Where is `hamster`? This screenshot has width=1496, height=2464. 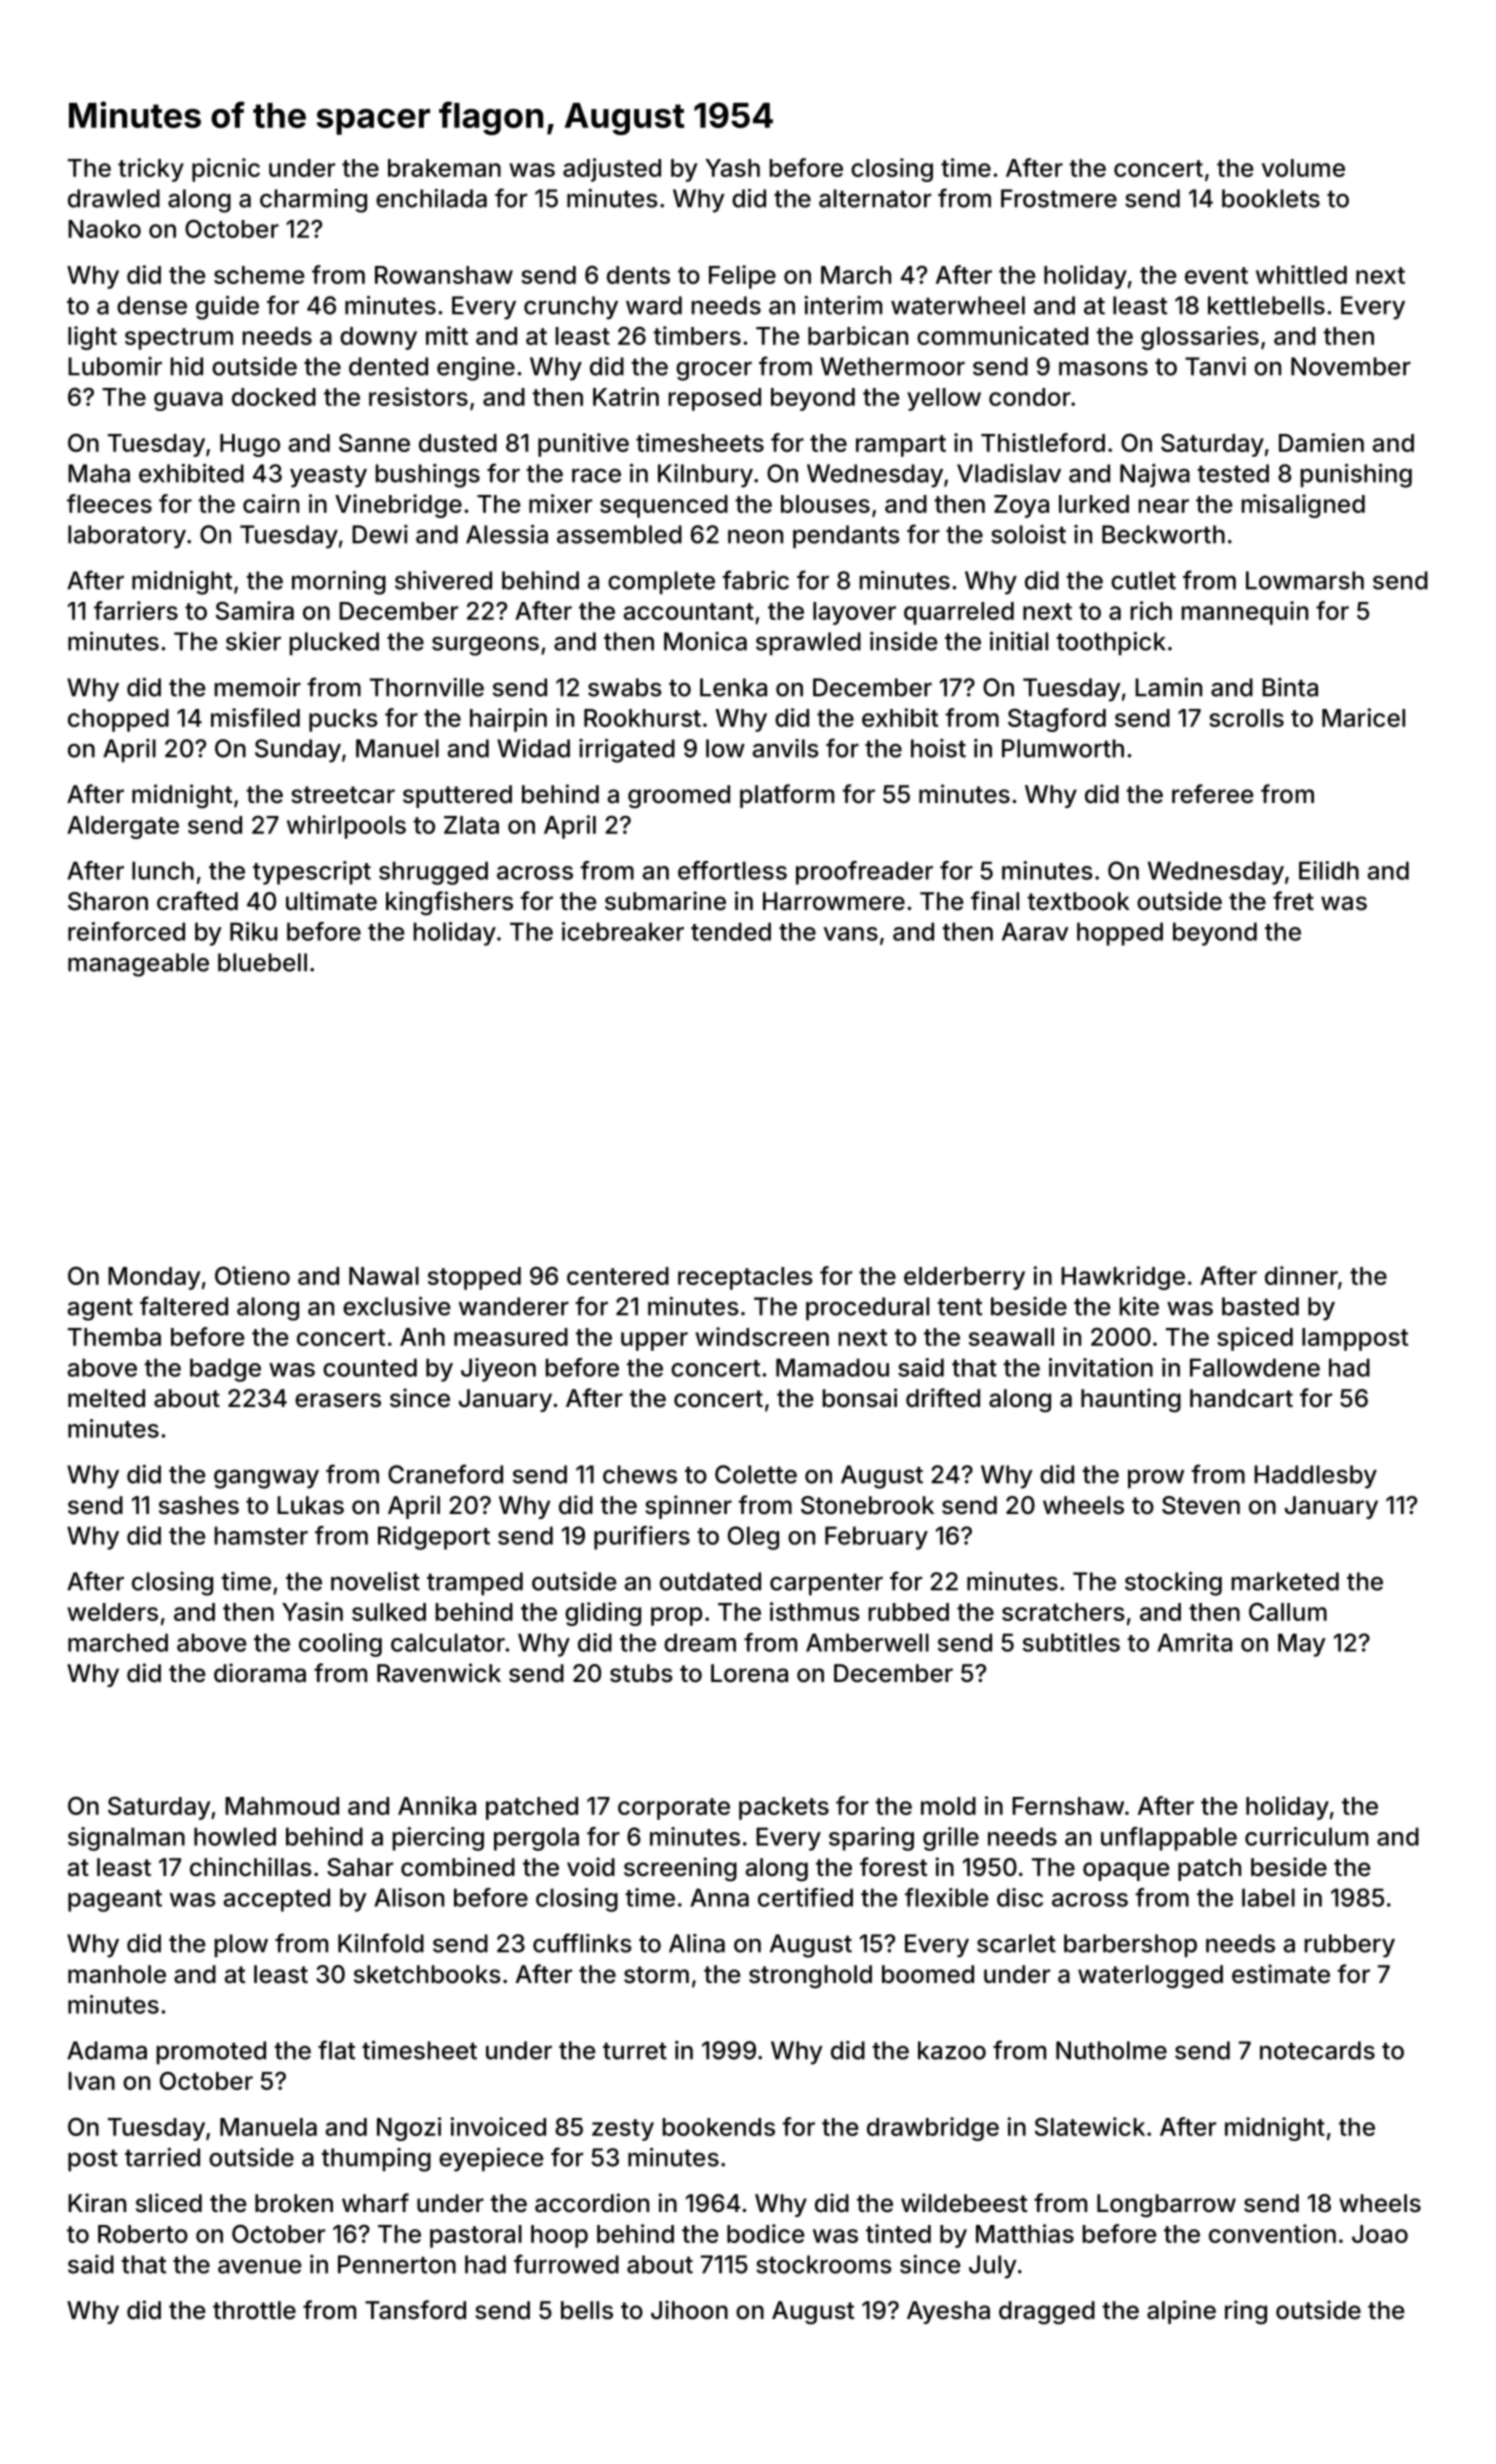 hamster is located at coordinates (261, 1535).
